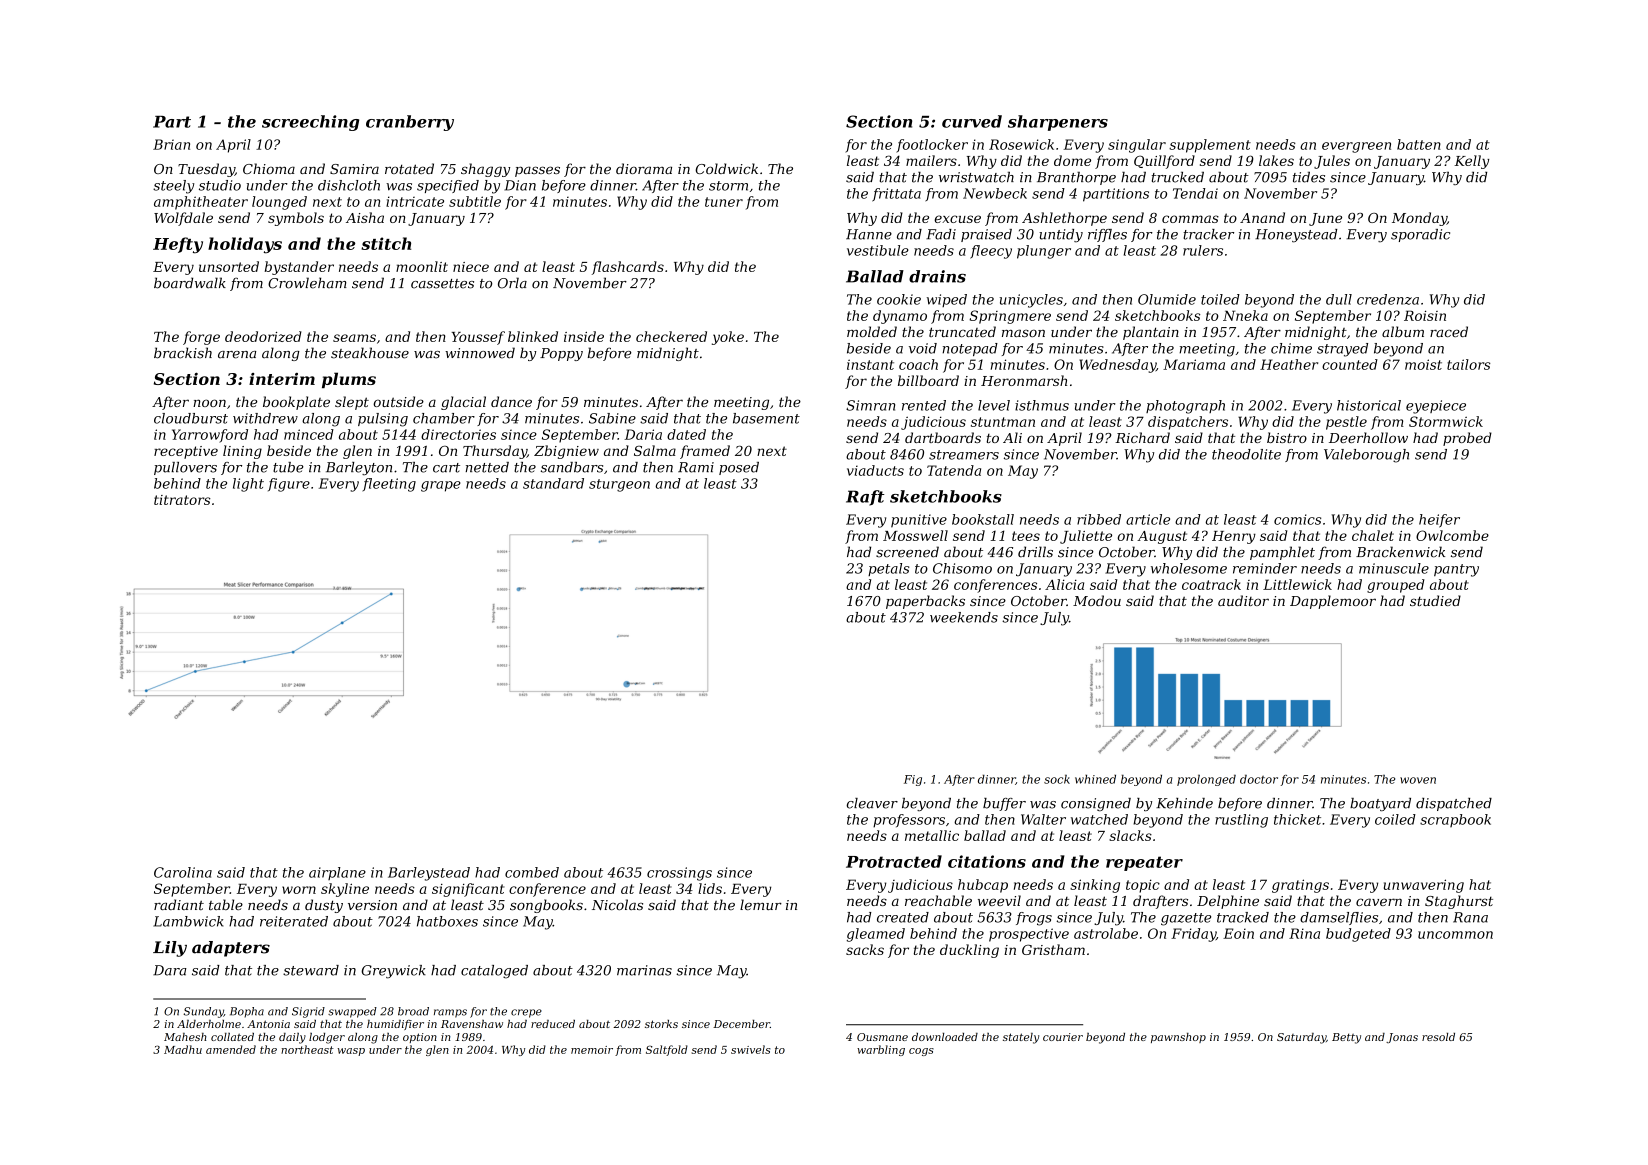  What do you see at coordinates (1455, 935) in the screenshot?
I see `uncommon` at bounding box center [1455, 935].
